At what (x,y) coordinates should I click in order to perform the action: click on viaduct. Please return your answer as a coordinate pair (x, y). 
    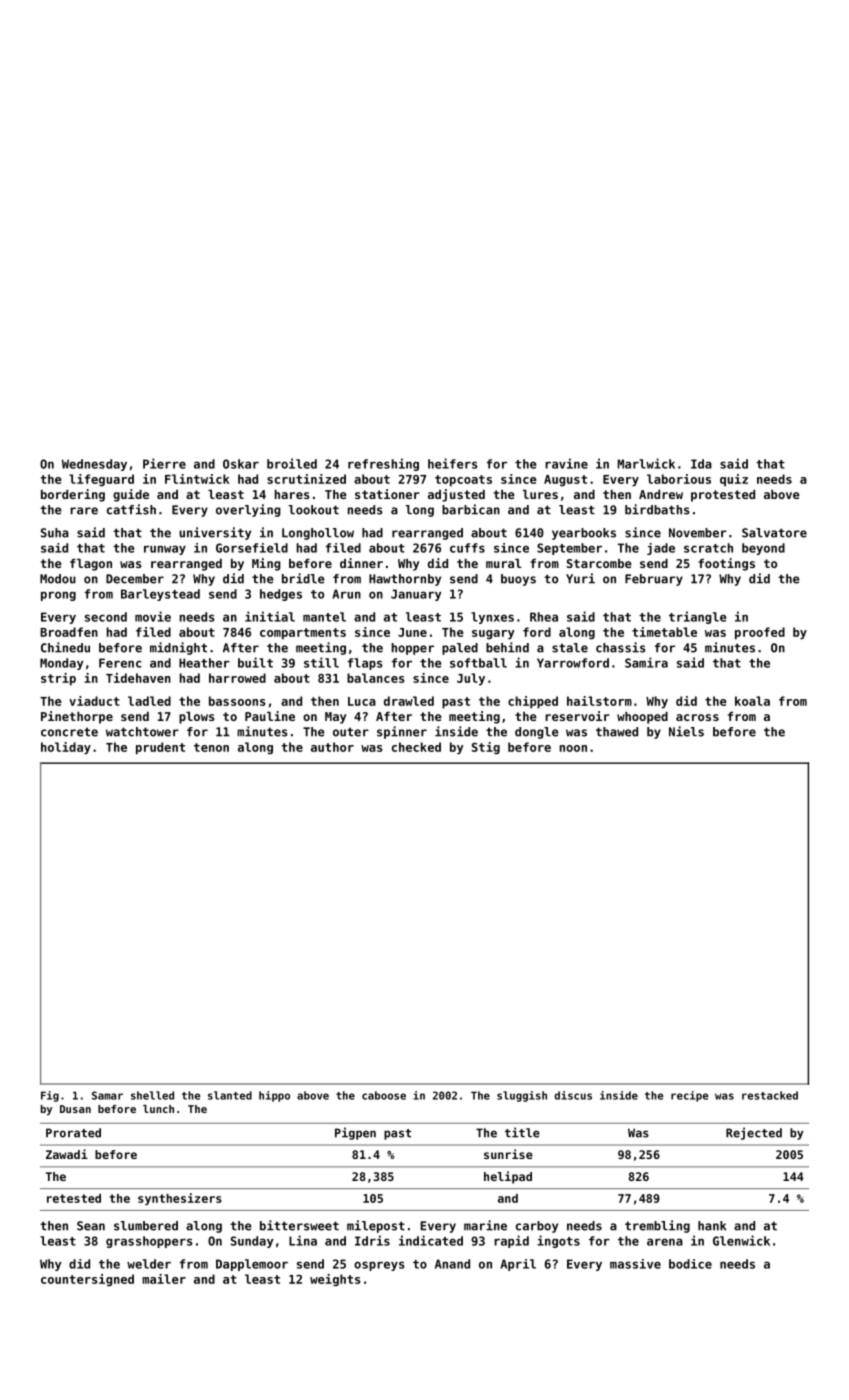
    Looking at the image, I should click on (94, 701).
